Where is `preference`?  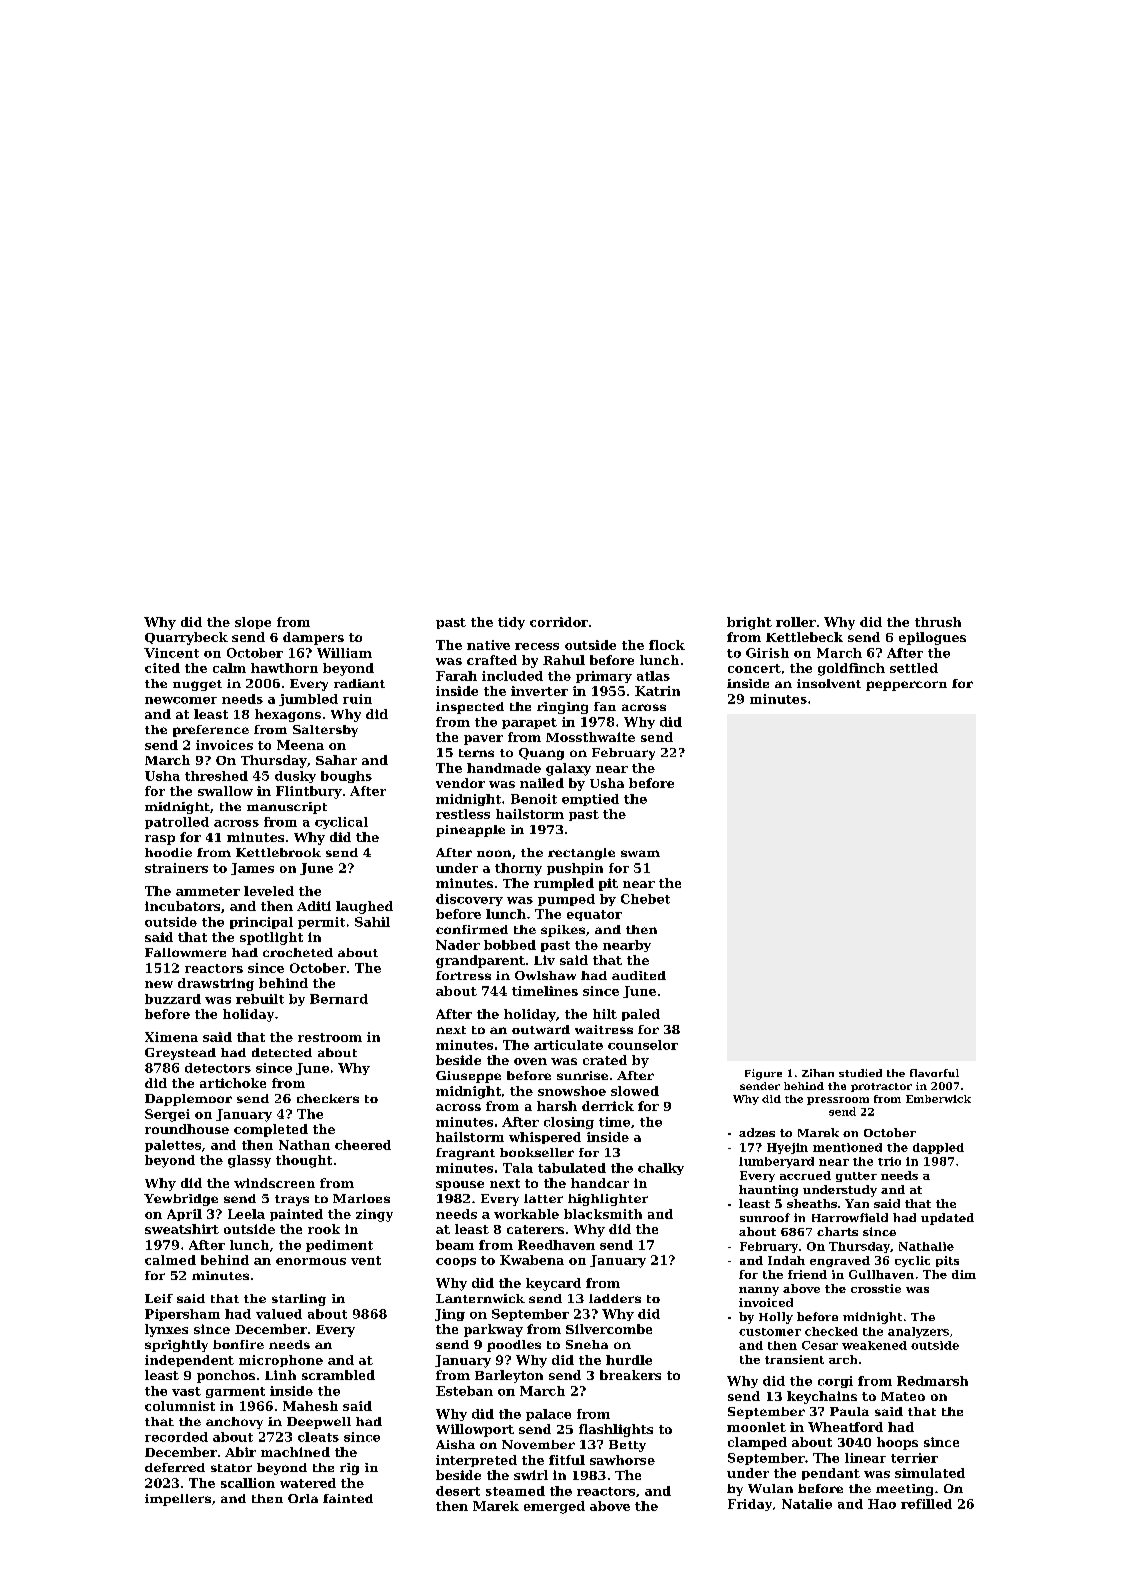 preference is located at coordinates (211, 731).
